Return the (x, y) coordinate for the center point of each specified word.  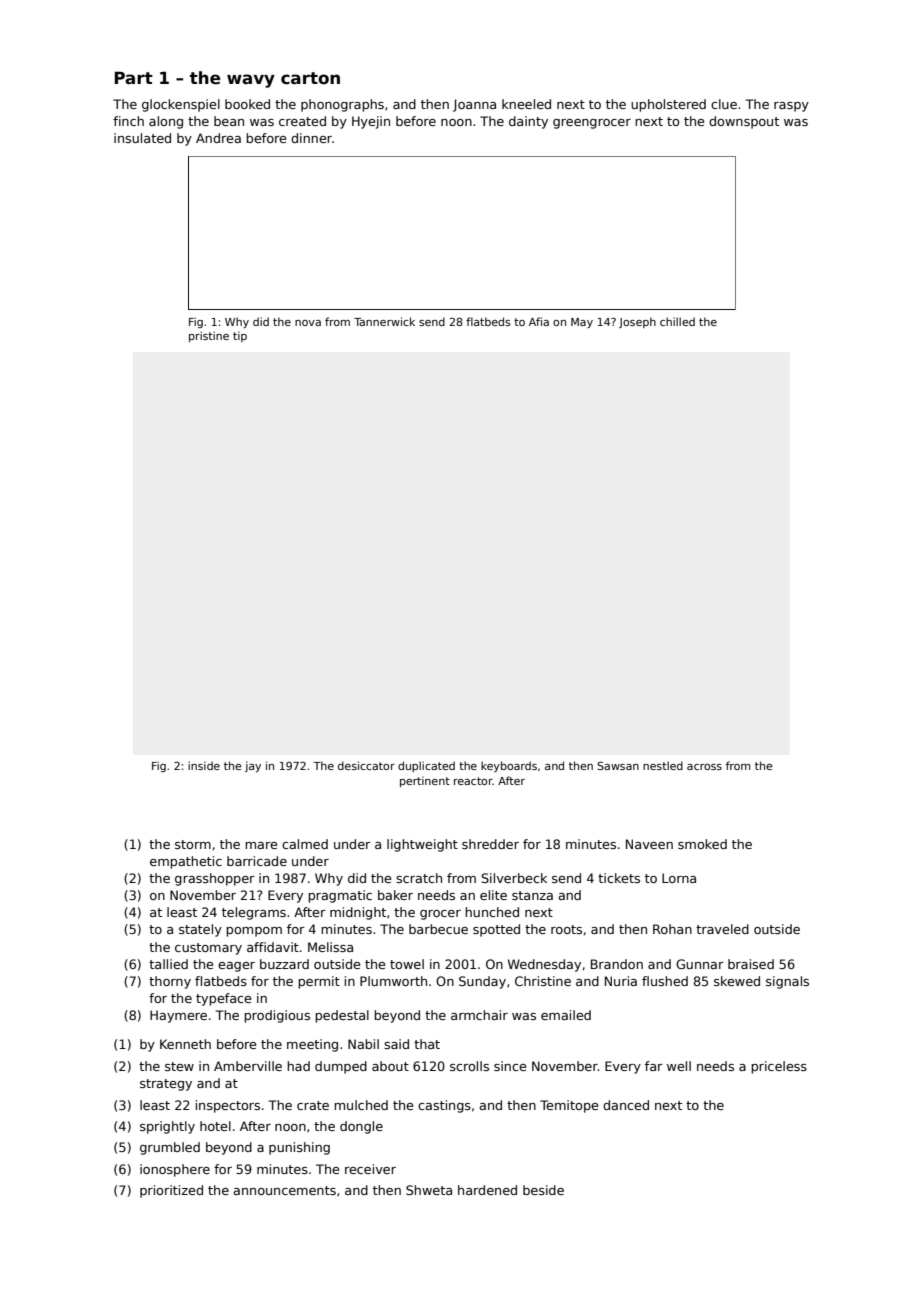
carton (310, 78)
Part (134, 77)
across (704, 767)
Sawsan (618, 765)
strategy (166, 1085)
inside (204, 765)
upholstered (668, 105)
